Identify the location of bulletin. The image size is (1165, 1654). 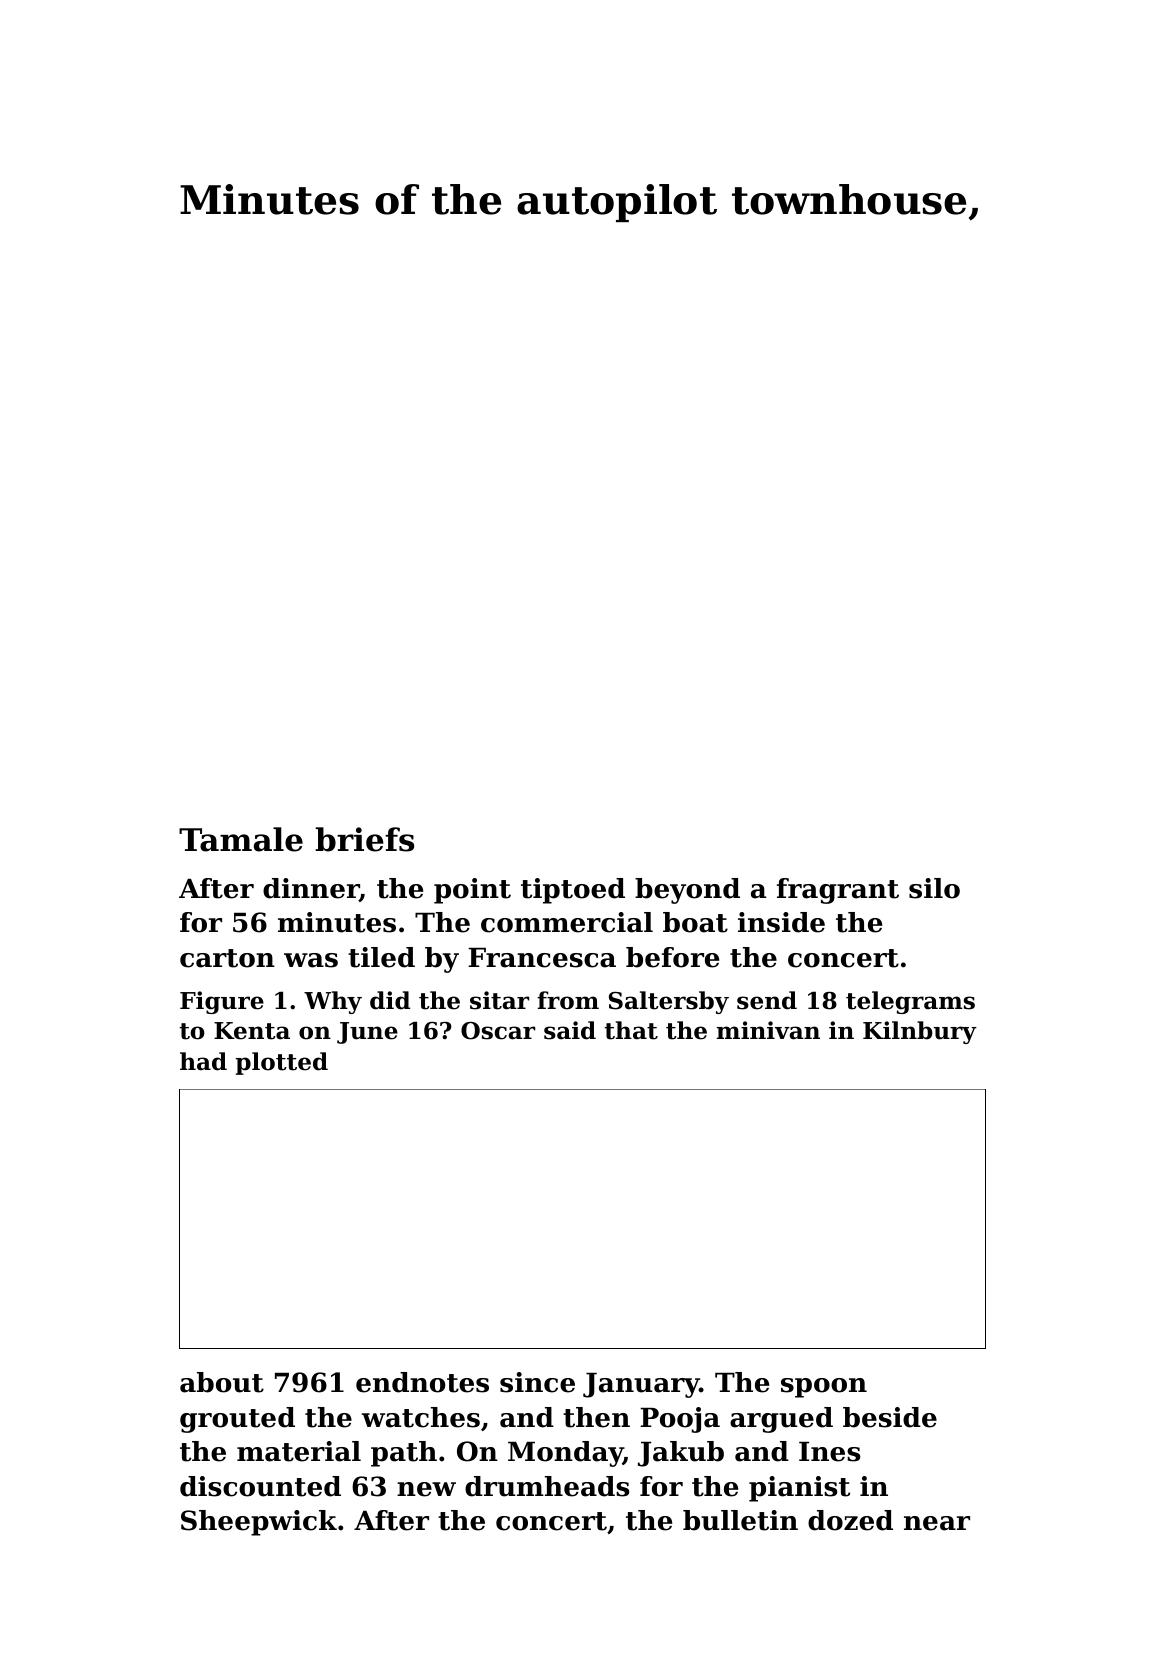
(740, 1520).
